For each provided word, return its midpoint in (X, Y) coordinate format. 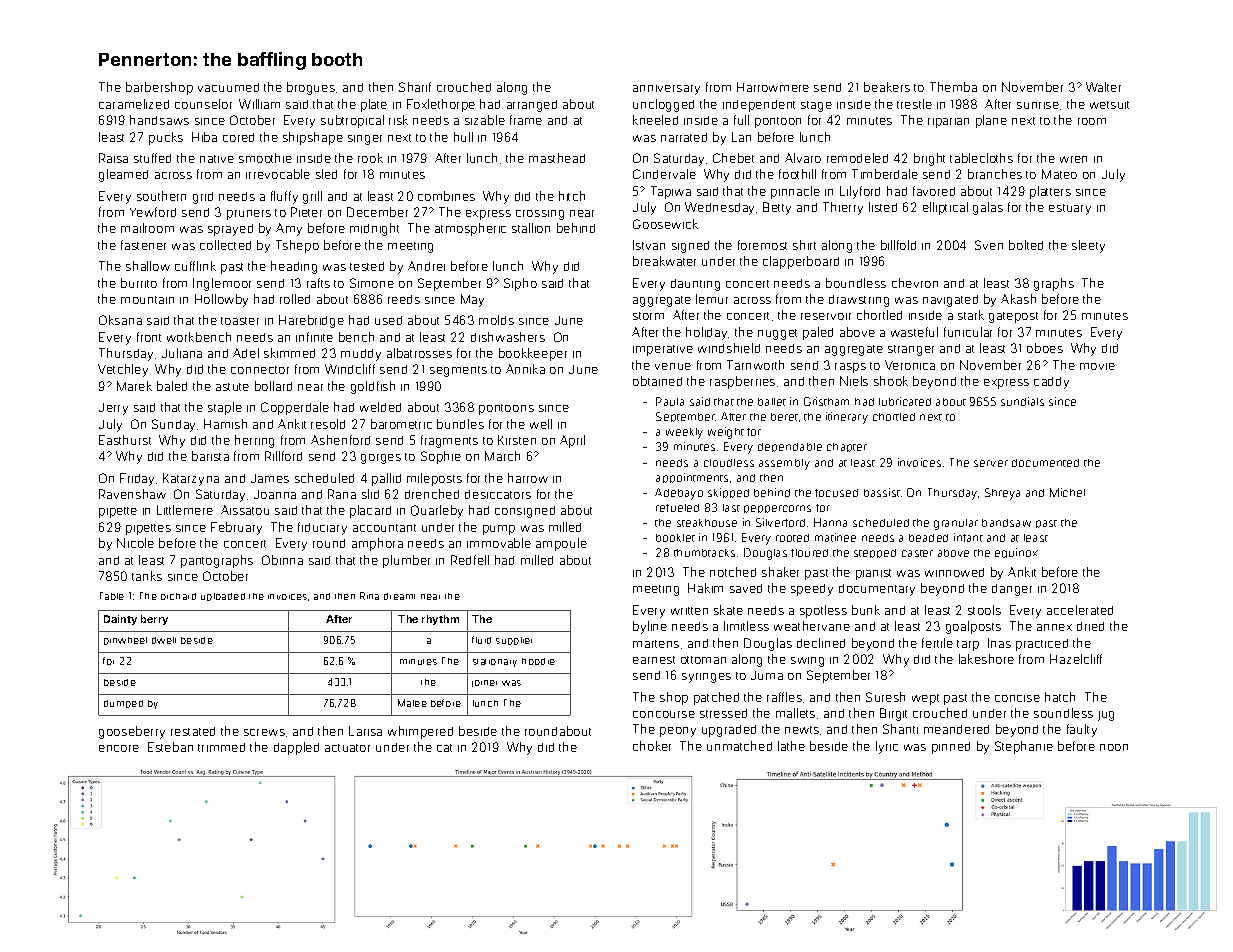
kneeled (655, 120)
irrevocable (278, 174)
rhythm (440, 620)
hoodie (538, 661)
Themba (953, 87)
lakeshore (986, 659)
